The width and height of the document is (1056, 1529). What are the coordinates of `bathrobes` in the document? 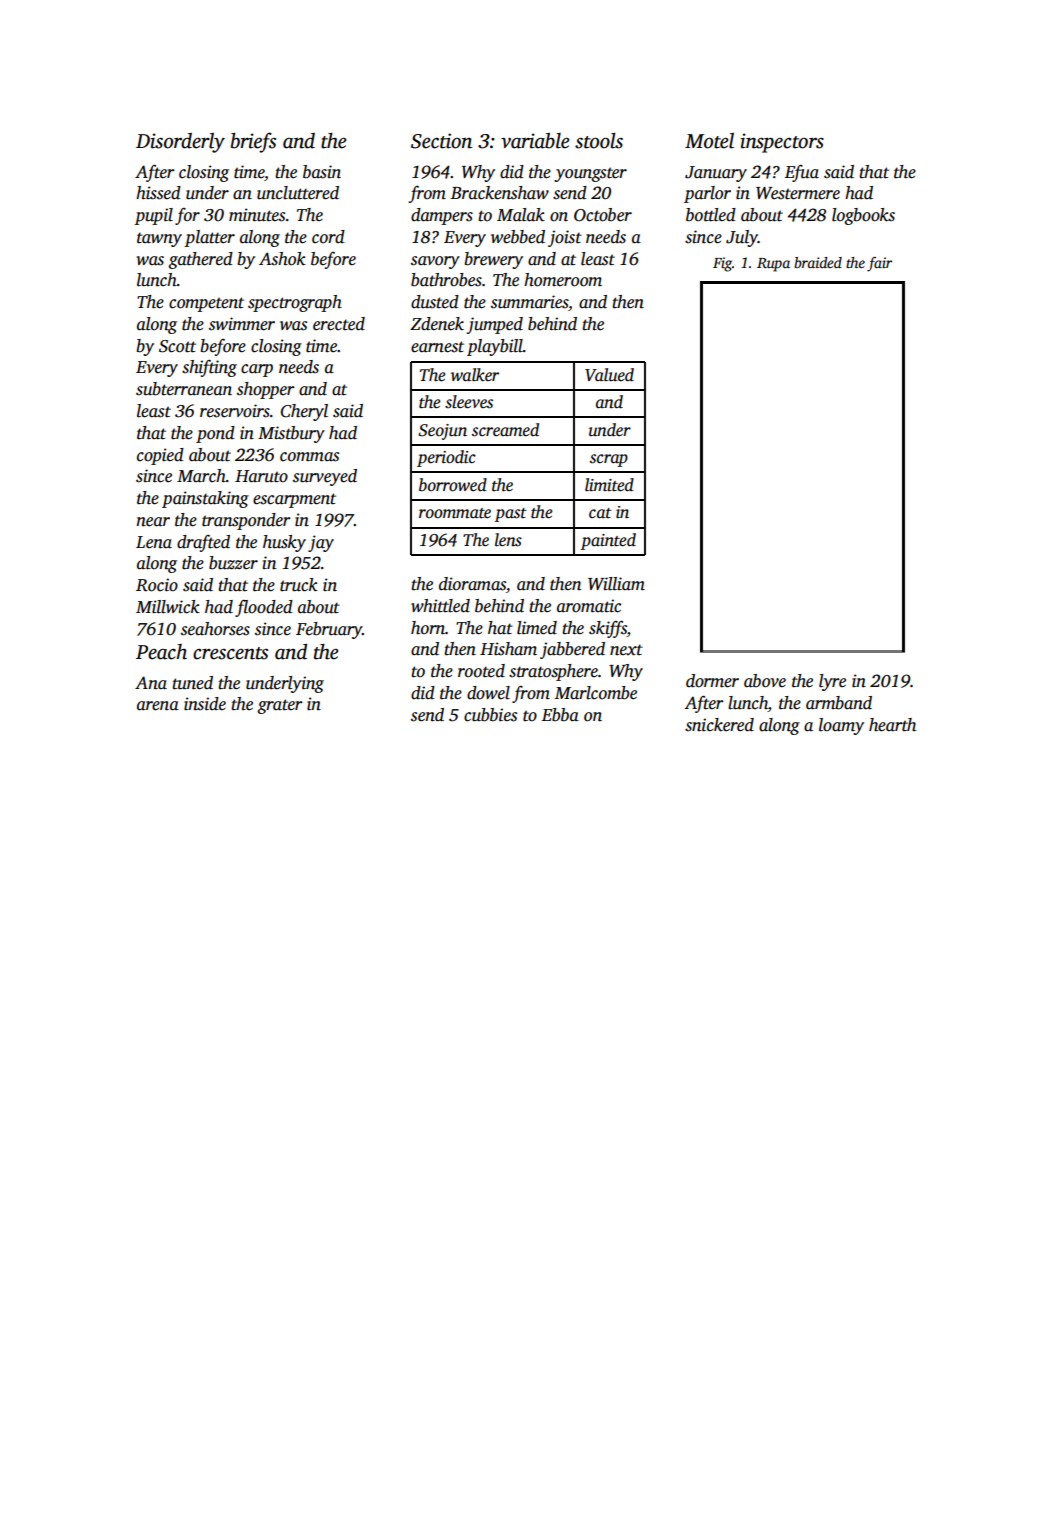 It's located at (446, 280).
